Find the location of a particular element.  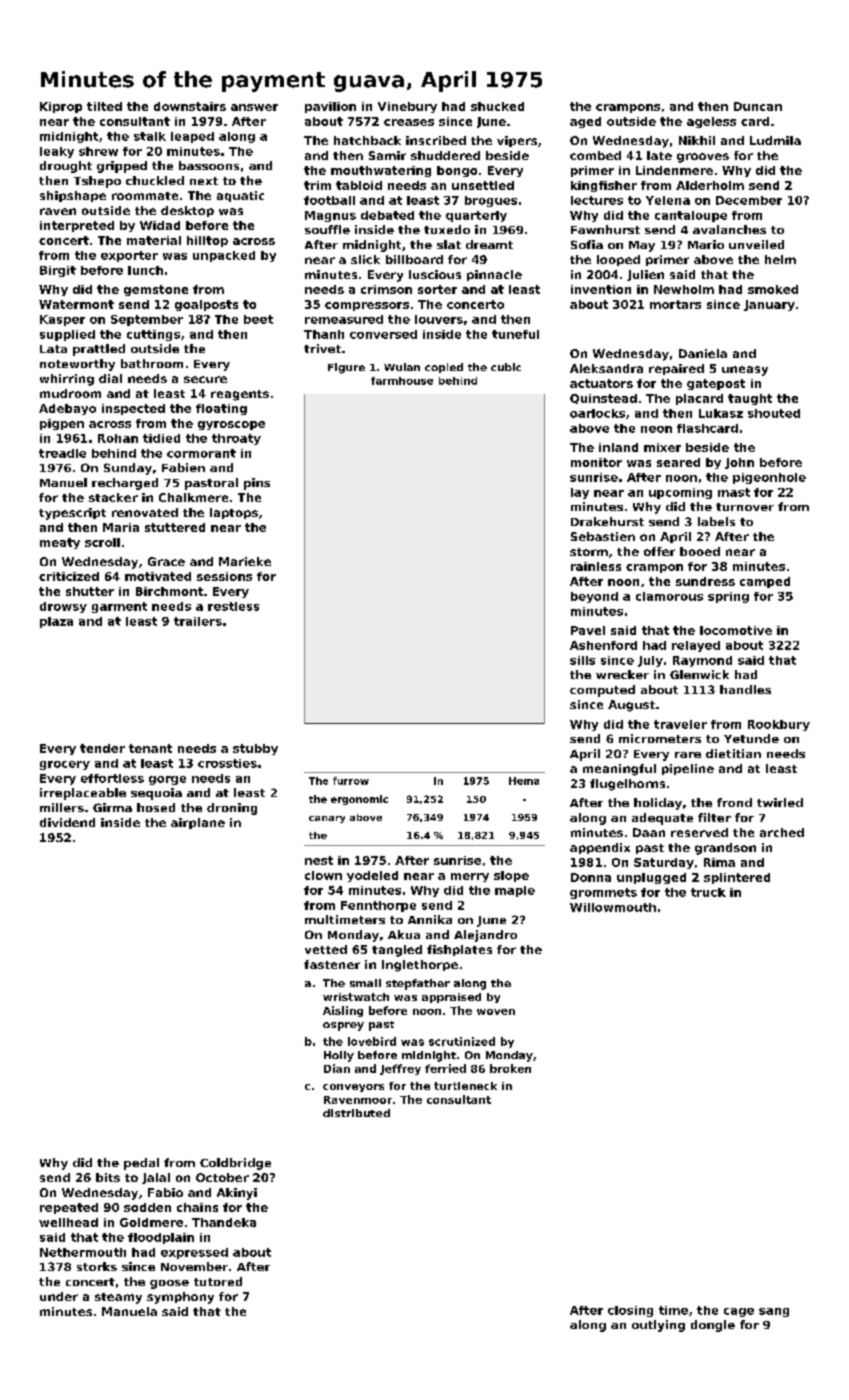

pinnacle is located at coordinates (494, 275).
